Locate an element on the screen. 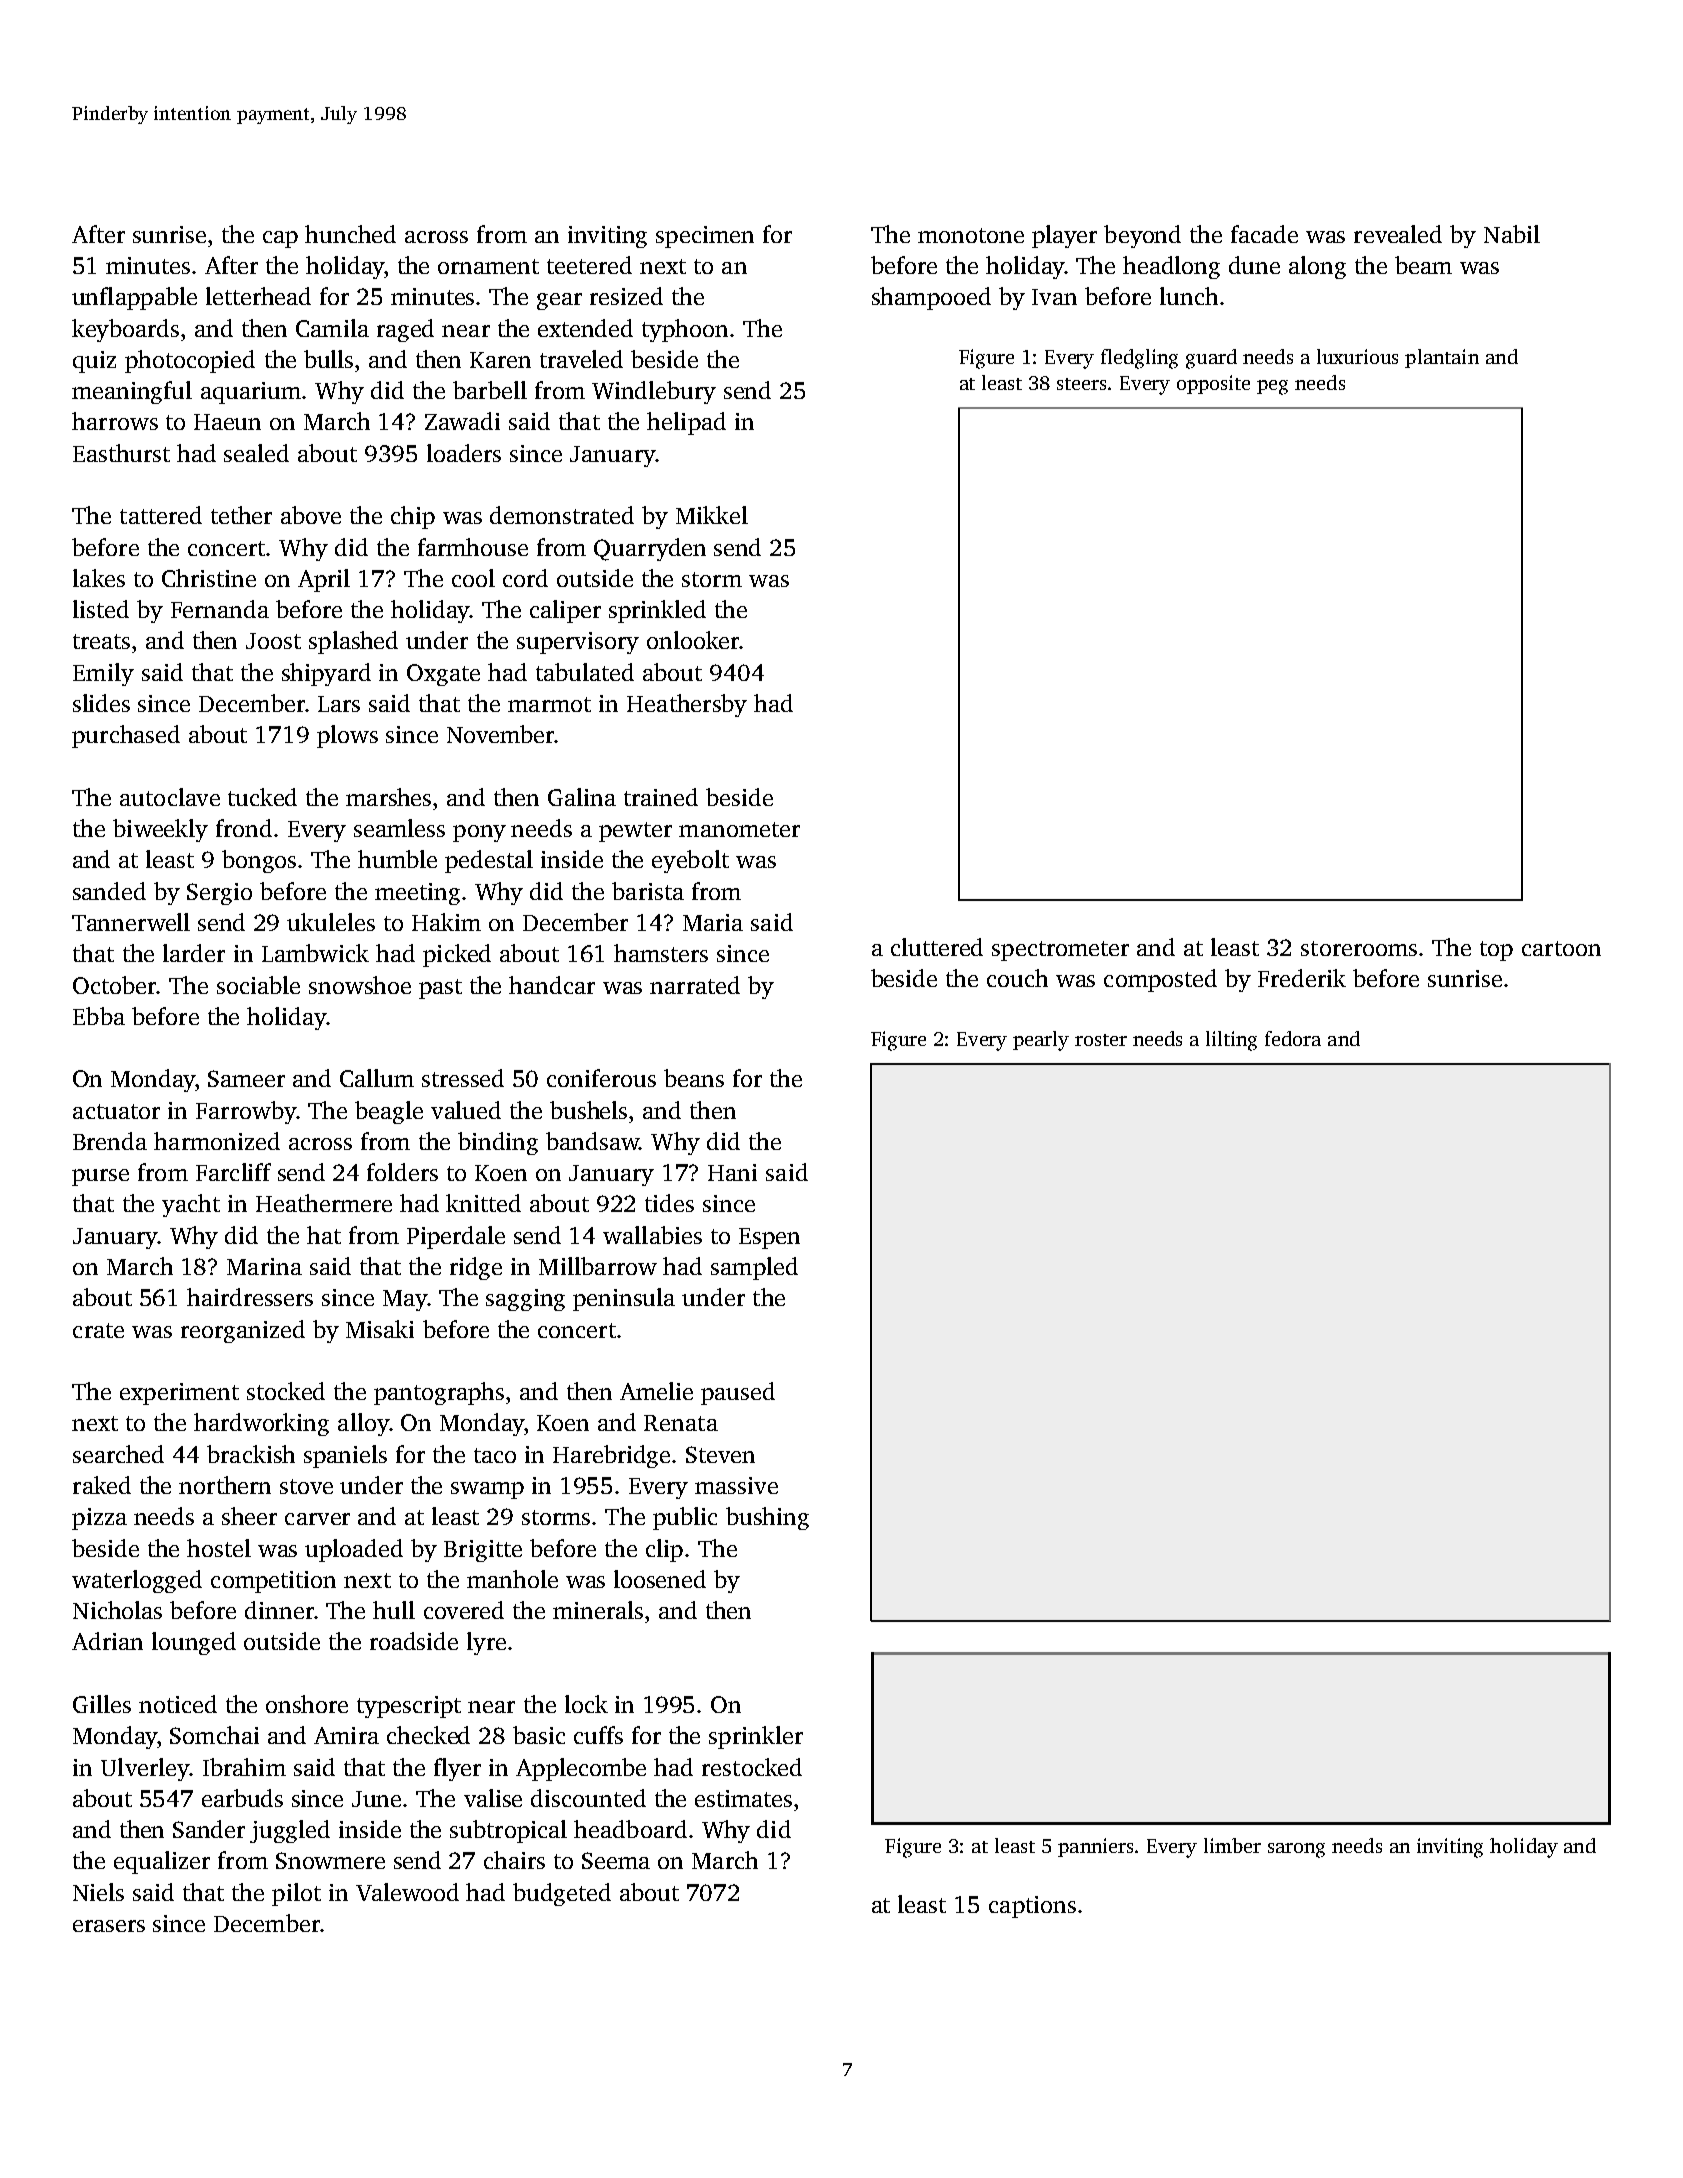  plantain is located at coordinates (1442, 358).
